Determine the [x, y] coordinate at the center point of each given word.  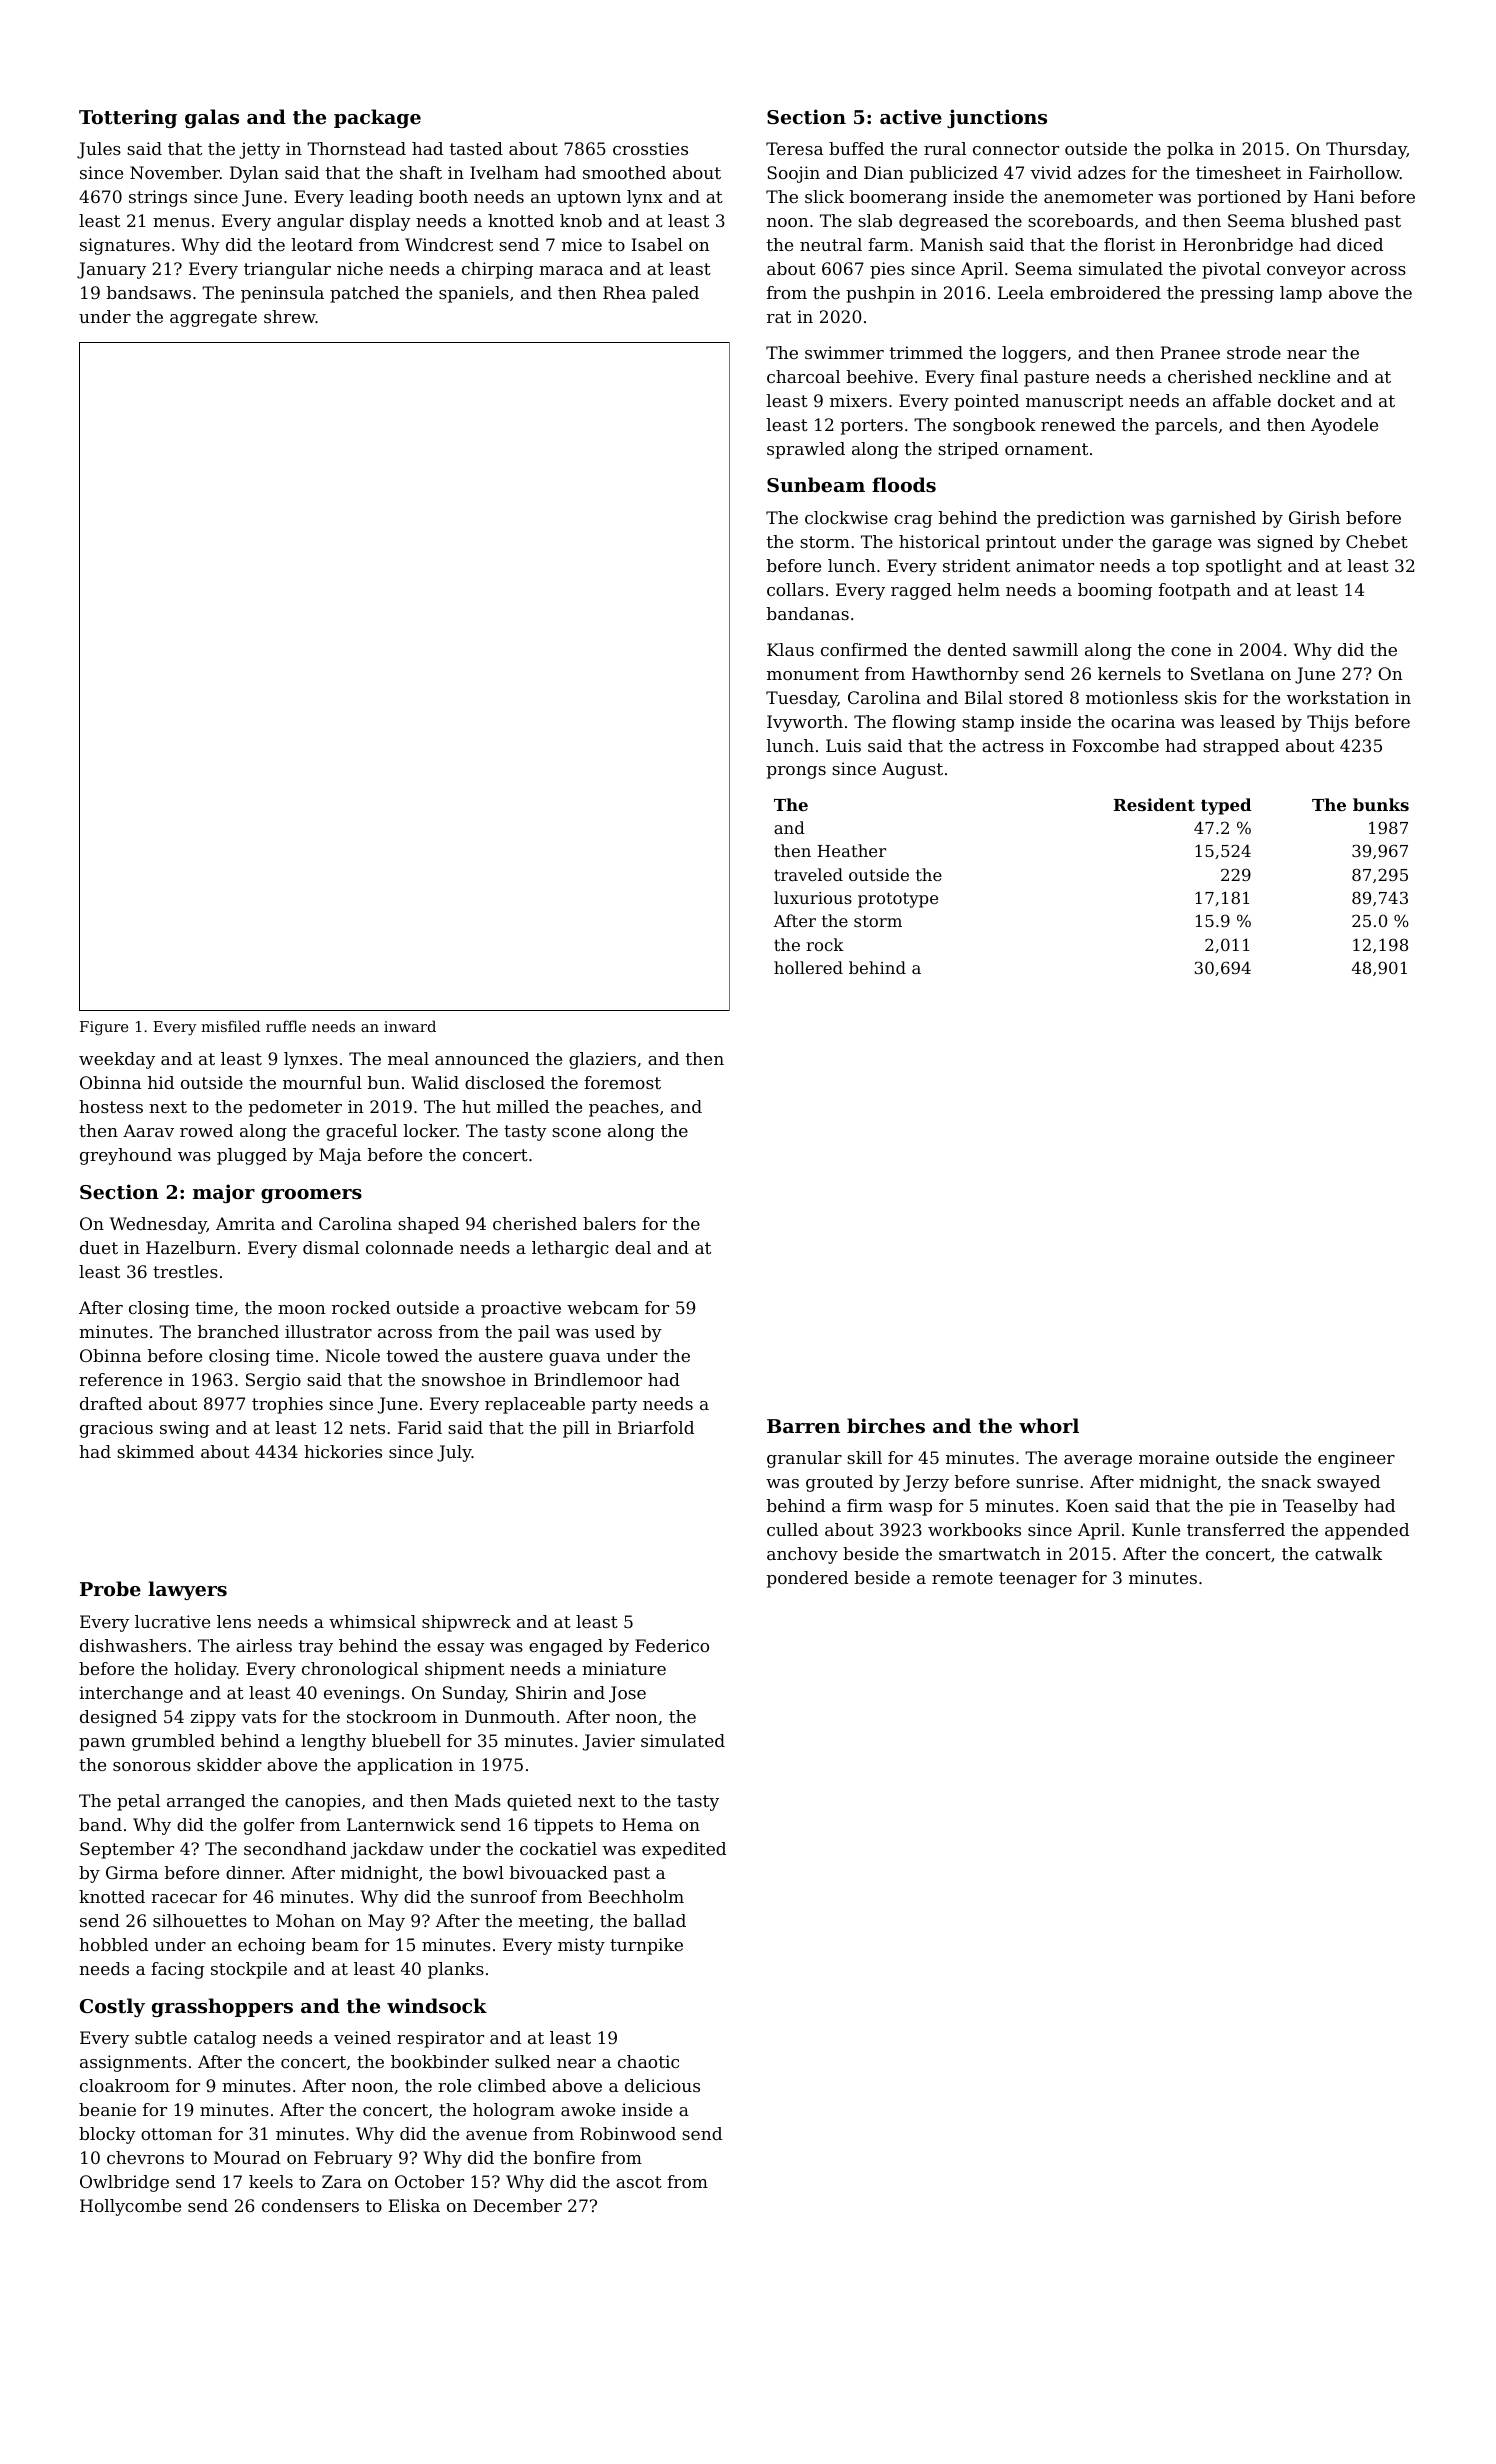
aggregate [213, 319]
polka [1190, 150]
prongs [796, 772]
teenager [1038, 1580]
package [377, 118]
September [127, 1850]
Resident [1154, 804]
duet [99, 1247]
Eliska [414, 2205]
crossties [650, 148]
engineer [1356, 1459]
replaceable [535, 1405]
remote [962, 1578]
